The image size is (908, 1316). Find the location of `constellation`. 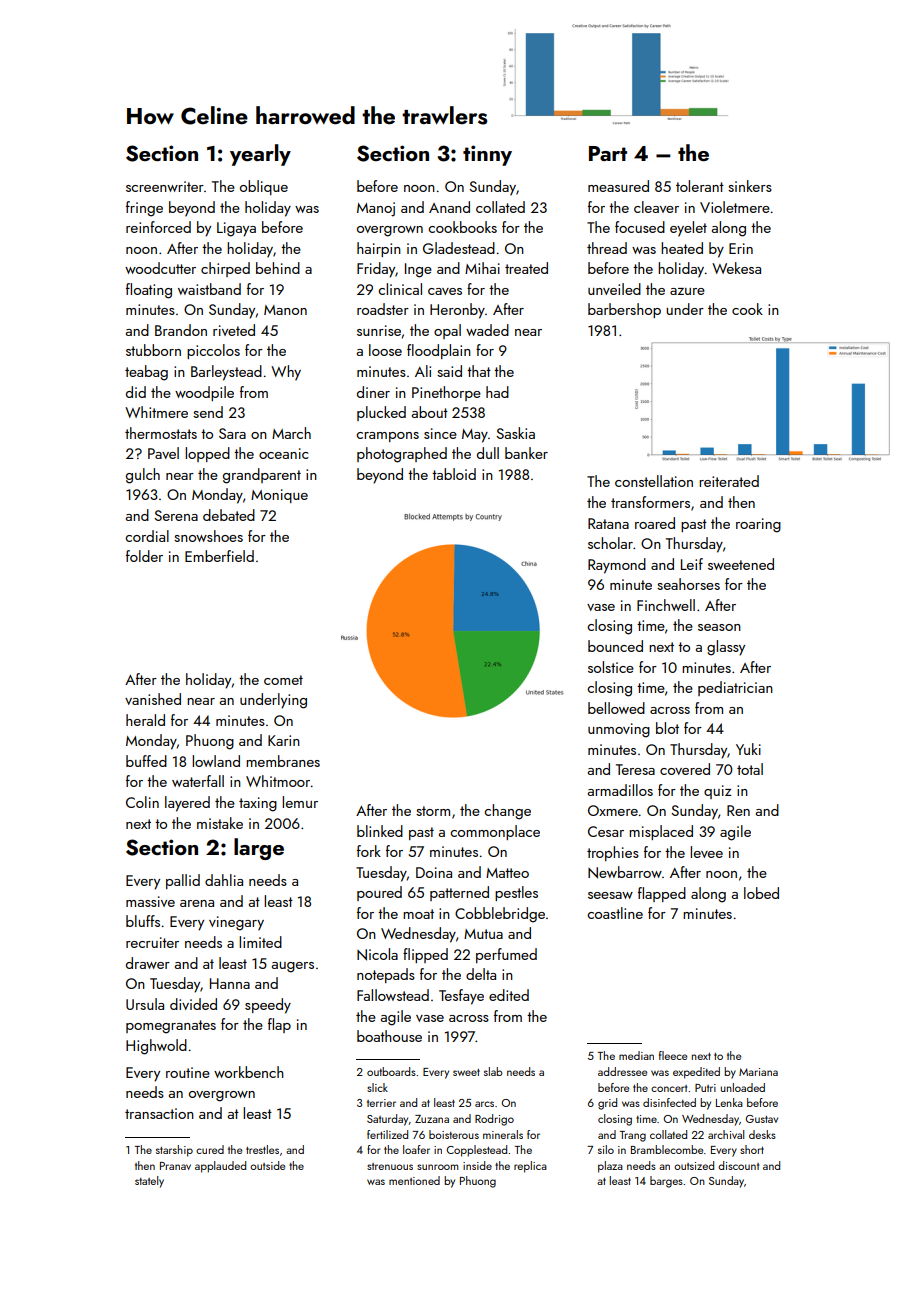

constellation is located at coordinates (654, 481).
